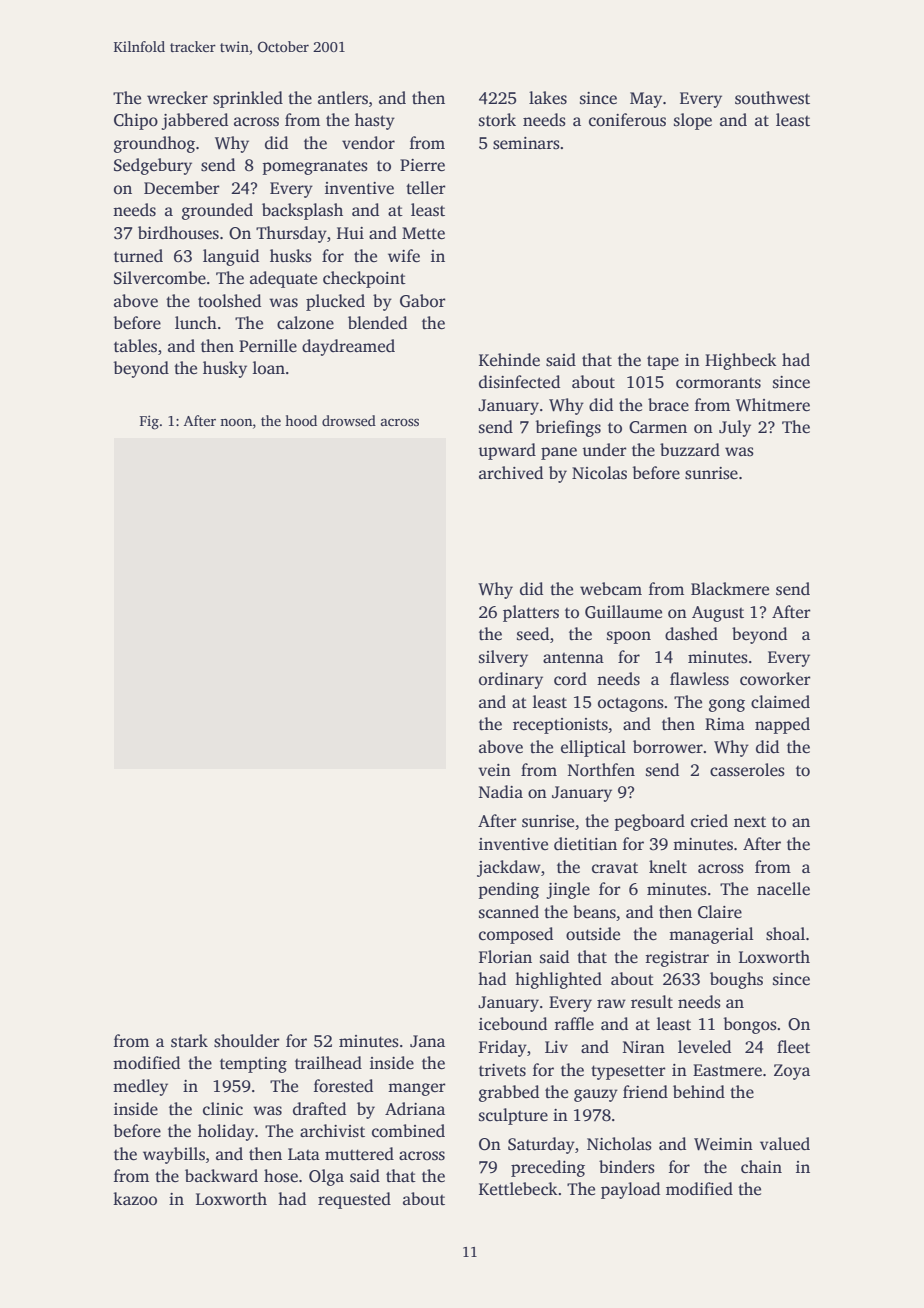 The height and width of the image is (1308, 924). Describe the element at coordinates (677, 959) in the image. I see `registrar` at that location.
